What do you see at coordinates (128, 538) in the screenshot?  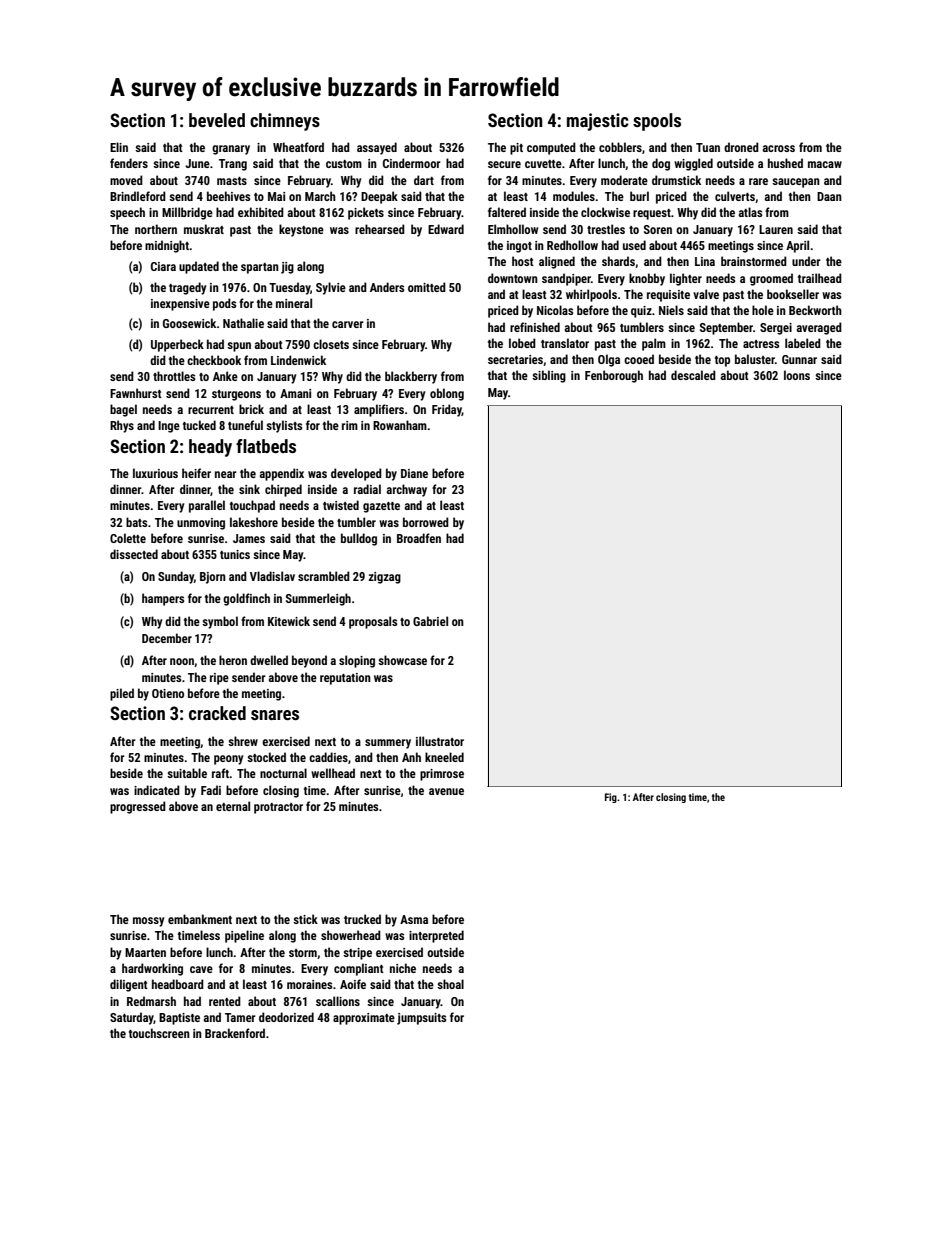 I see `Colette` at bounding box center [128, 538].
